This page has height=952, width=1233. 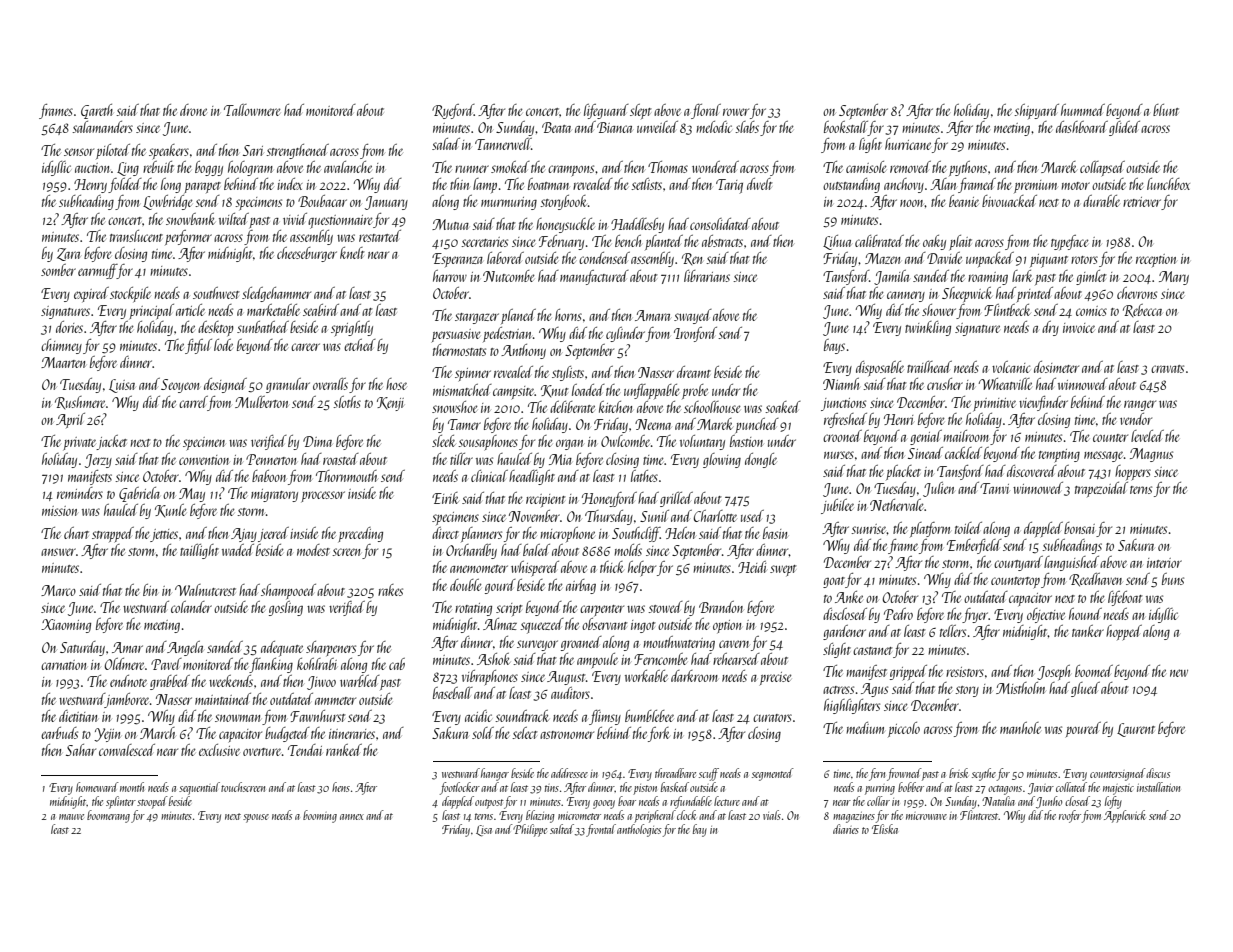 I want to click on budgeted, so click(x=287, y=734).
